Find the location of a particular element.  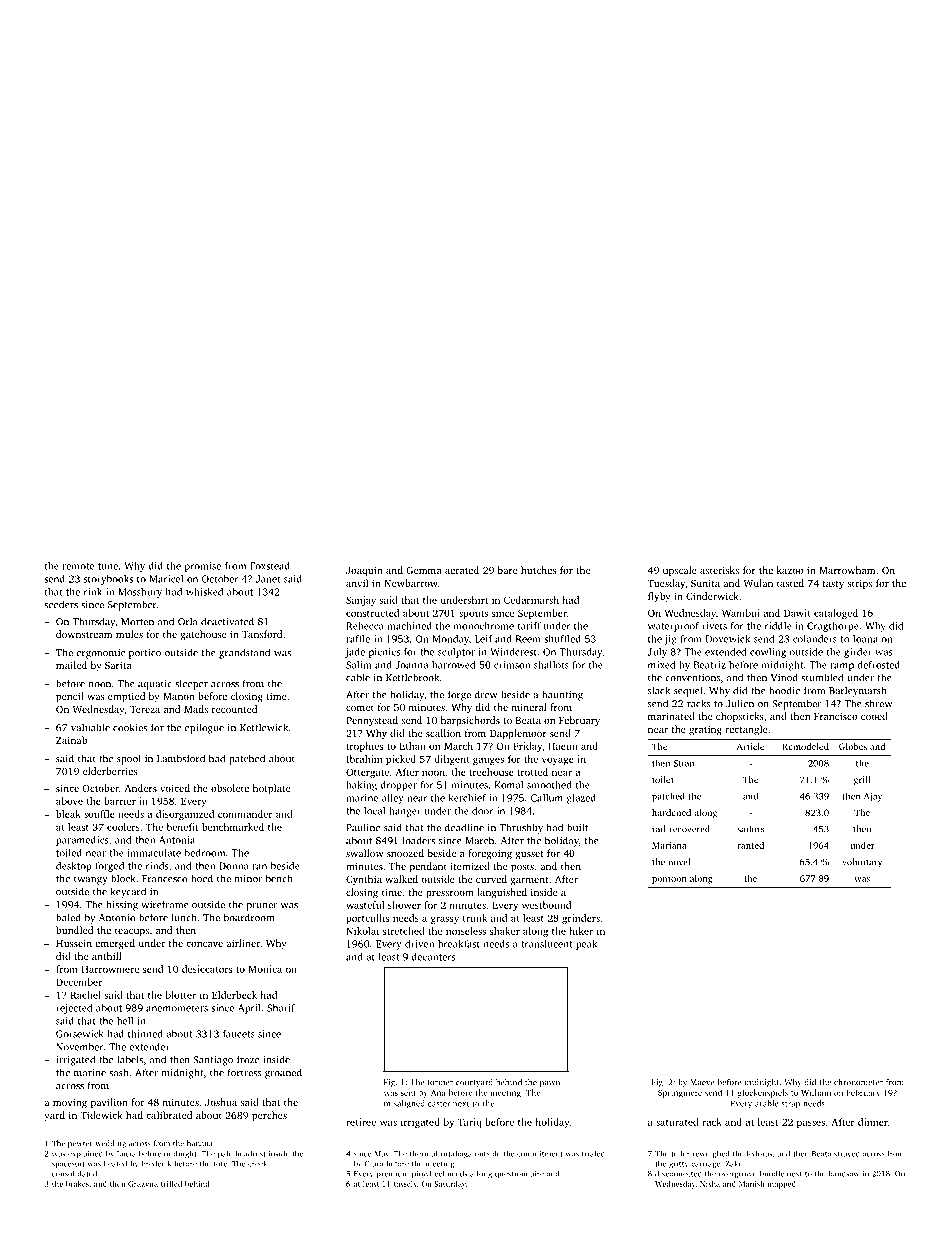

shuffled is located at coordinates (562, 639).
